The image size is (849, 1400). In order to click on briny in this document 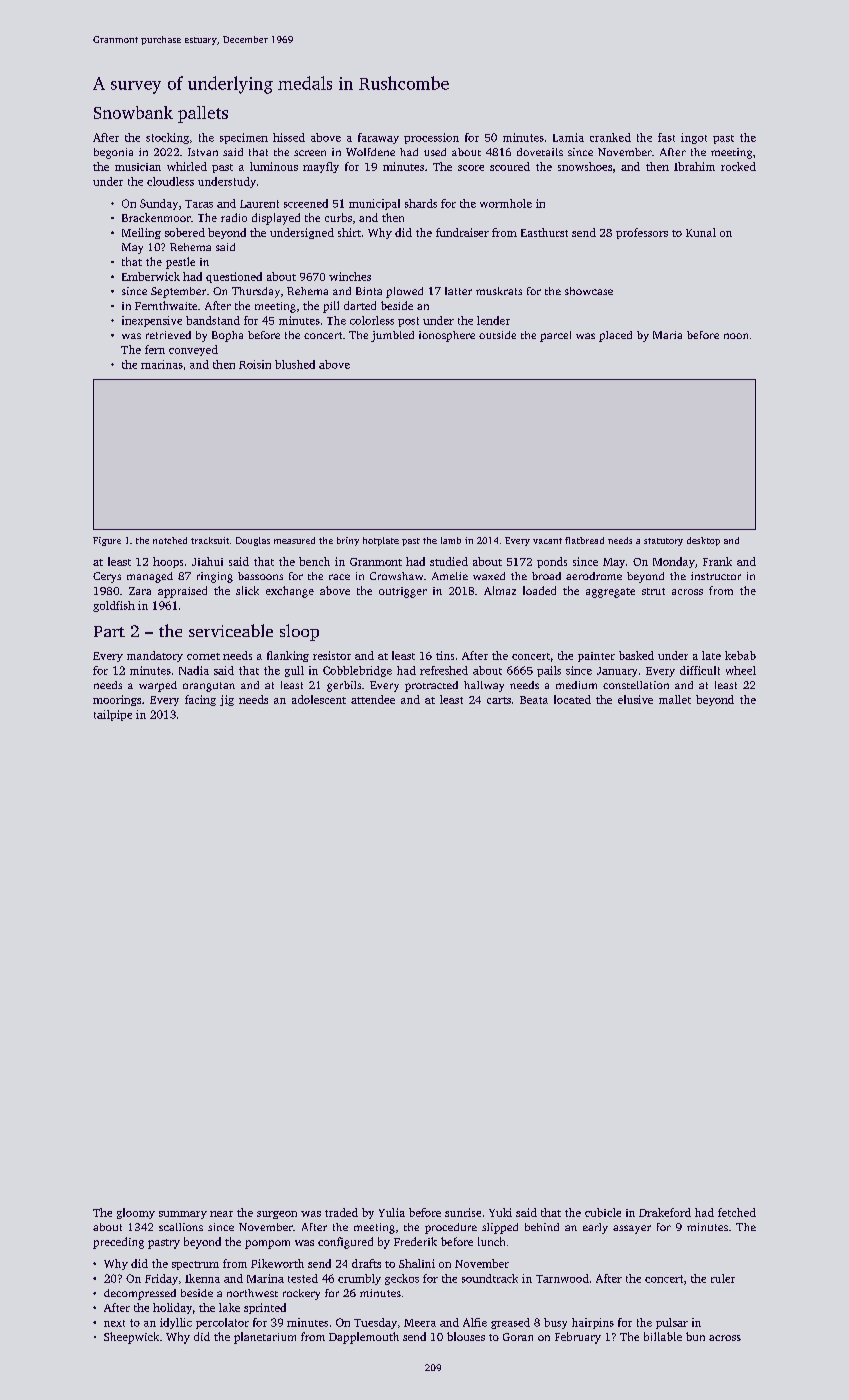, I will do `click(348, 541)`.
